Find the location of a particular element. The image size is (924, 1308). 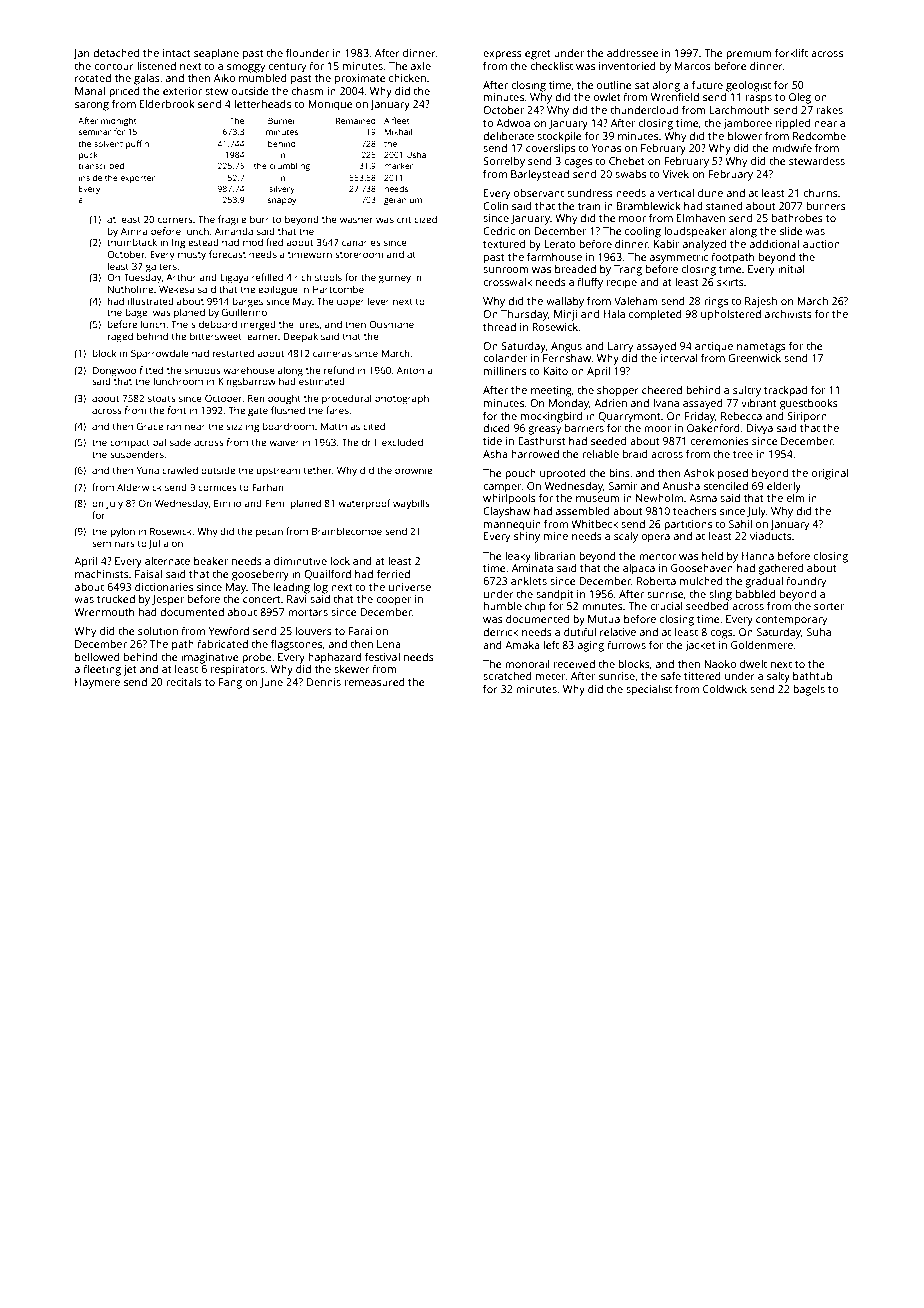

analyzed is located at coordinates (704, 245).
